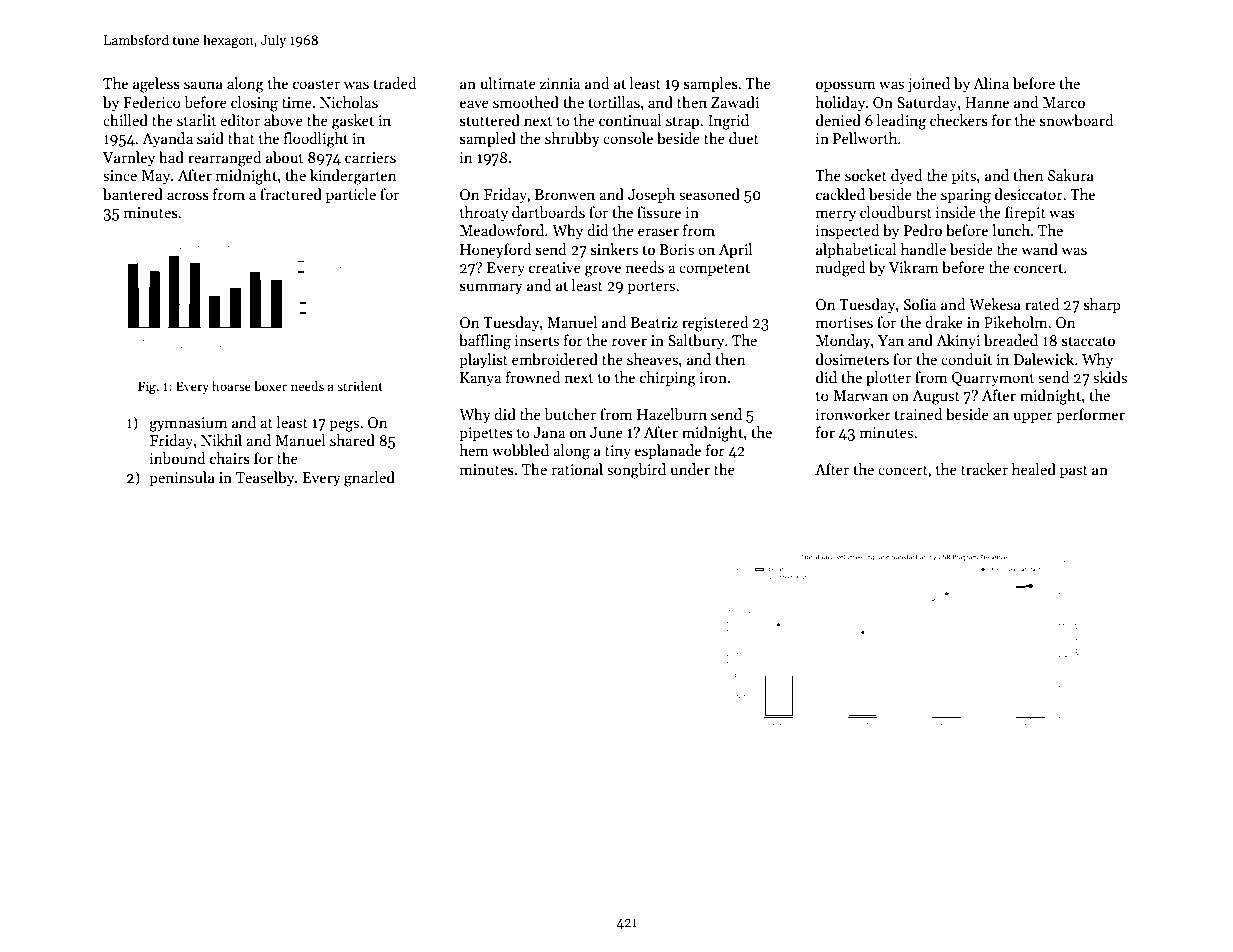 This document has width=1233, height=952. Describe the element at coordinates (484, 213) in the document. I see `throaty` at that location.
